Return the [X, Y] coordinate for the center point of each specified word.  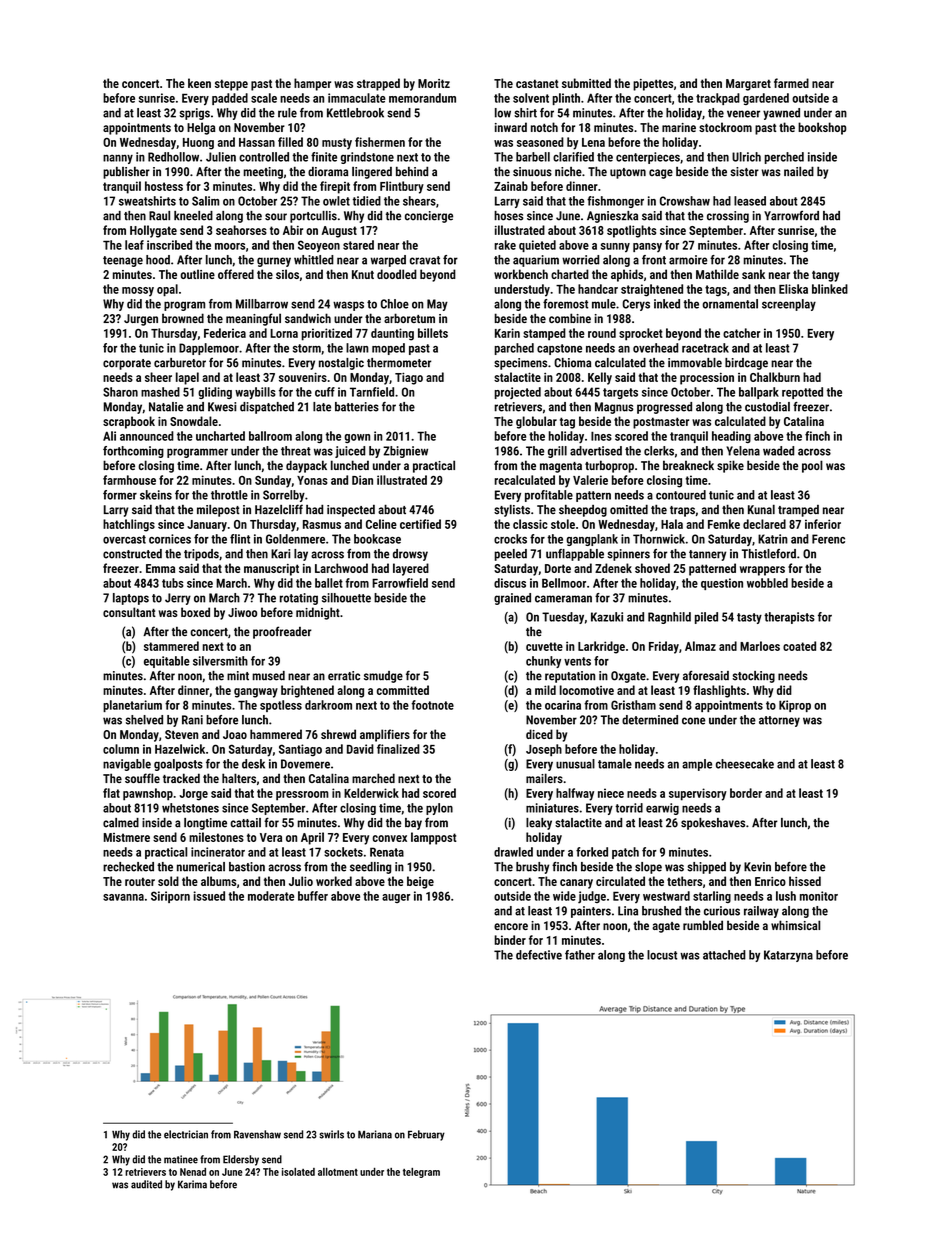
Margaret [748, 85]
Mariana [375, 1134]
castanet [537, 83]
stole [563, 524]
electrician [186, 1134]
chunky [543, 662]
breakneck [688, 465]
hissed [805, 881]
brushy [532, 868]
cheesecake [745, 764]
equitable [167, 662]
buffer [313, 896]
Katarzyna [788, 956]
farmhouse [129, 480]
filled [290, 142]
